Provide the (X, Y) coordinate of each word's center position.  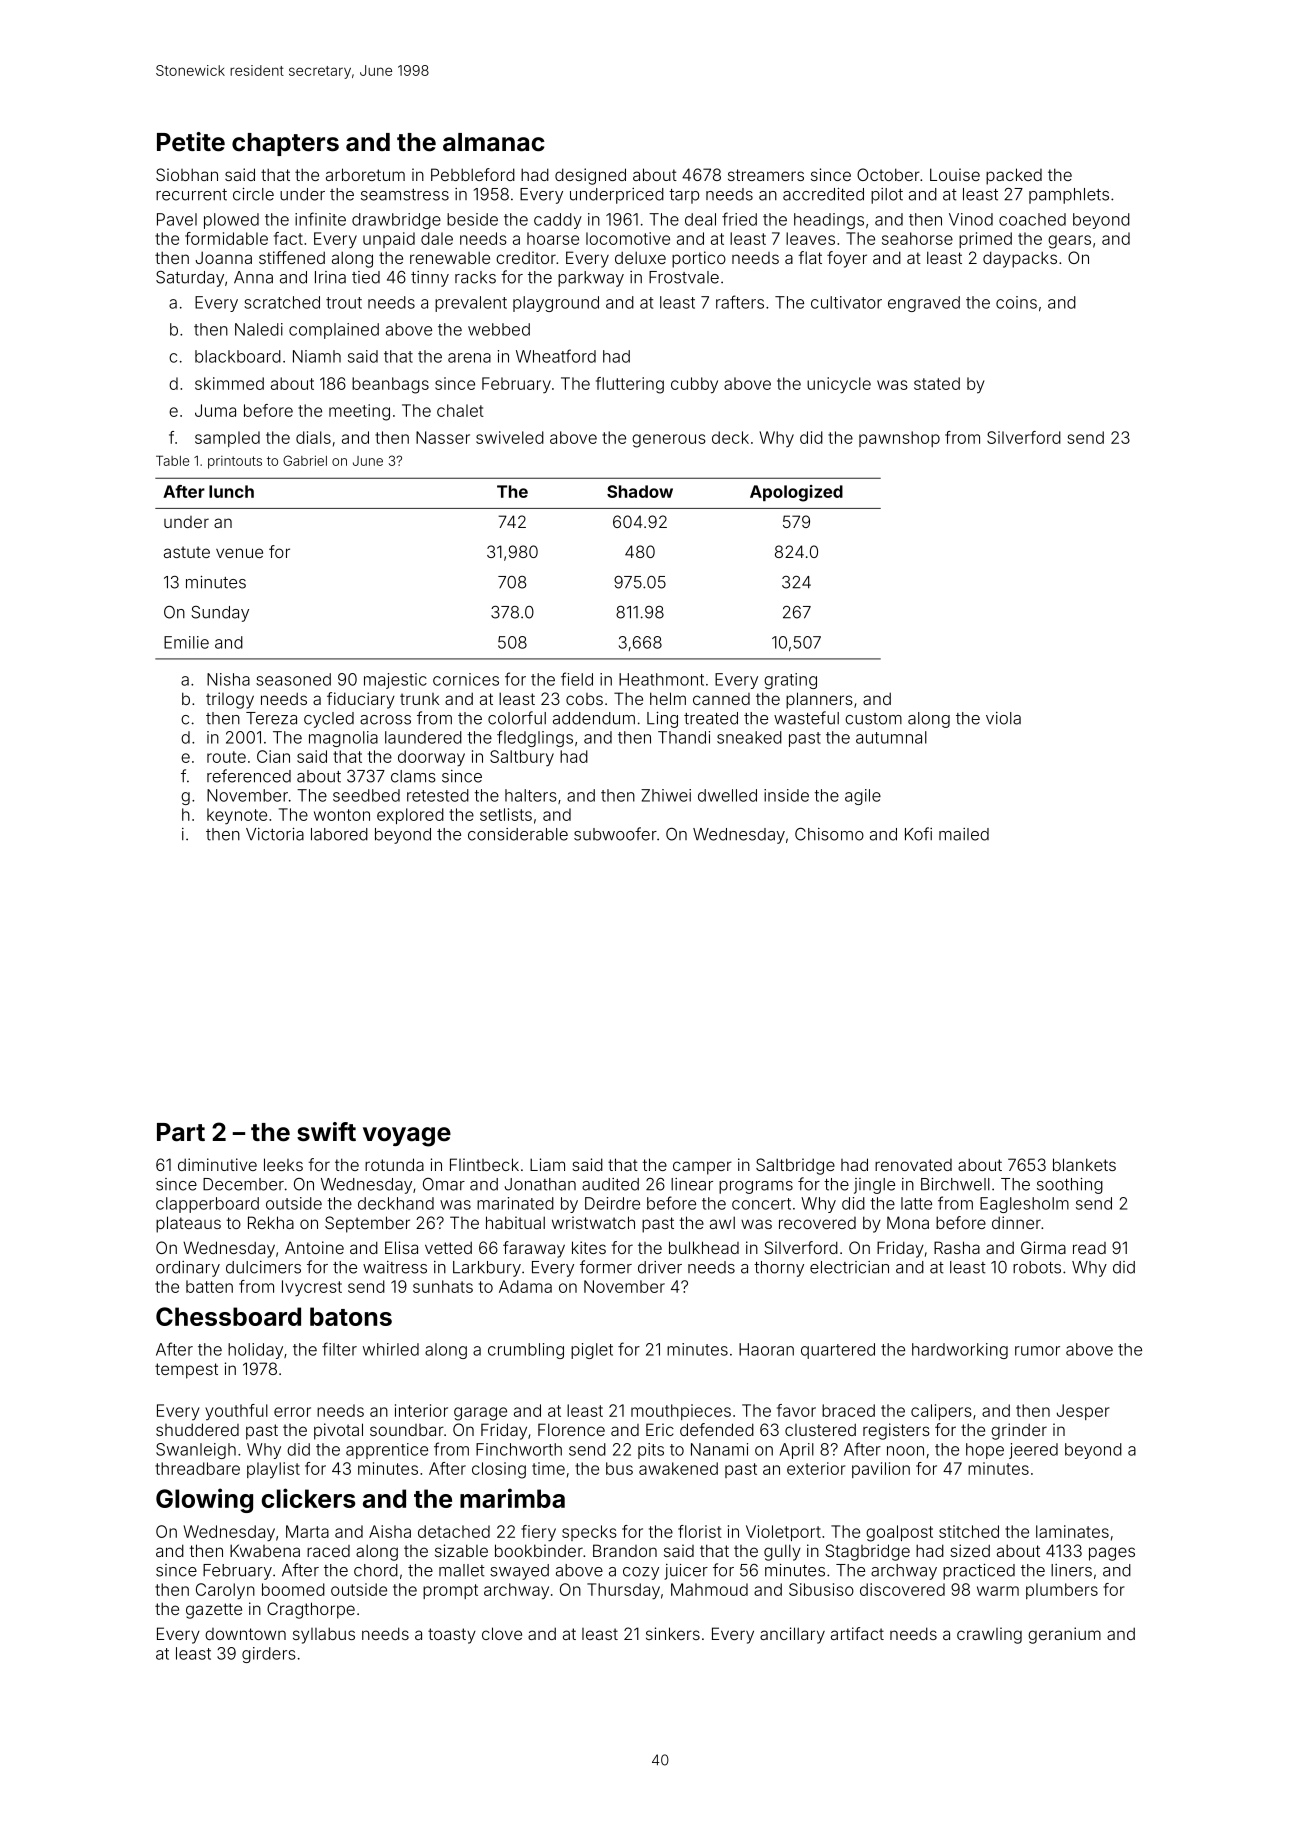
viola (1003, 718)
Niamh (317, 356)
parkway (591, 279)
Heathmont (661, 679)
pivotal (338, 1431)
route (226, 757)
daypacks (1020, 259)
